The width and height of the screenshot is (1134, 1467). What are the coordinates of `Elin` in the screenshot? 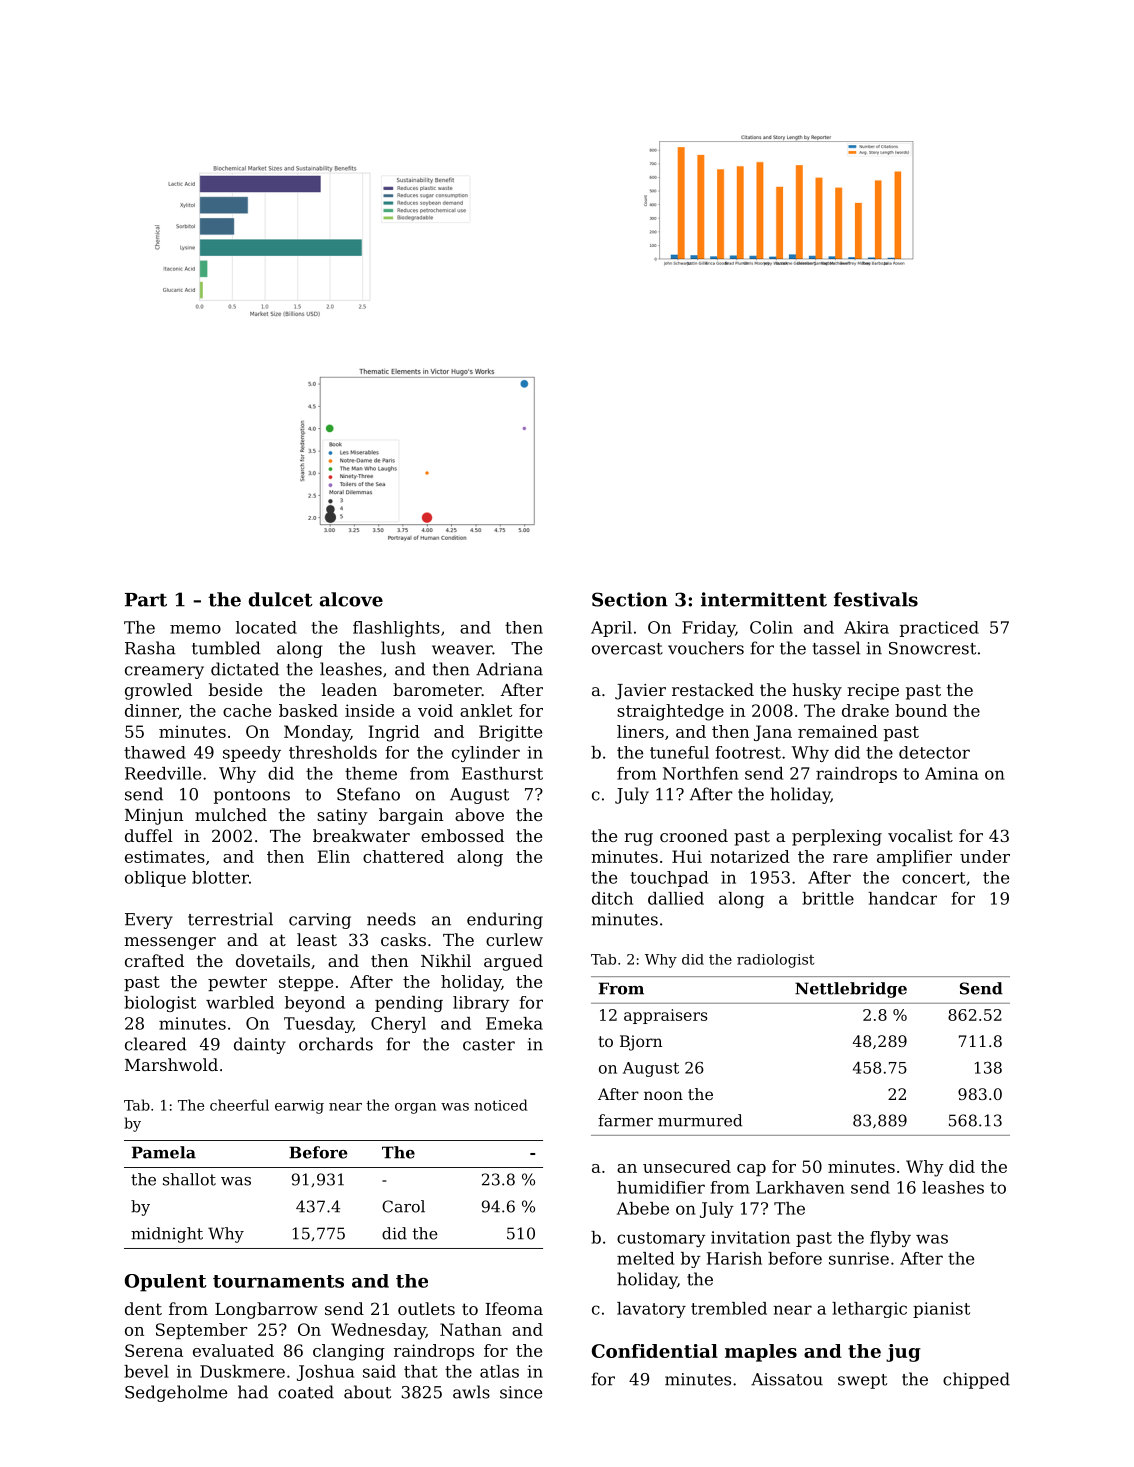 It's located at (334, 856).
